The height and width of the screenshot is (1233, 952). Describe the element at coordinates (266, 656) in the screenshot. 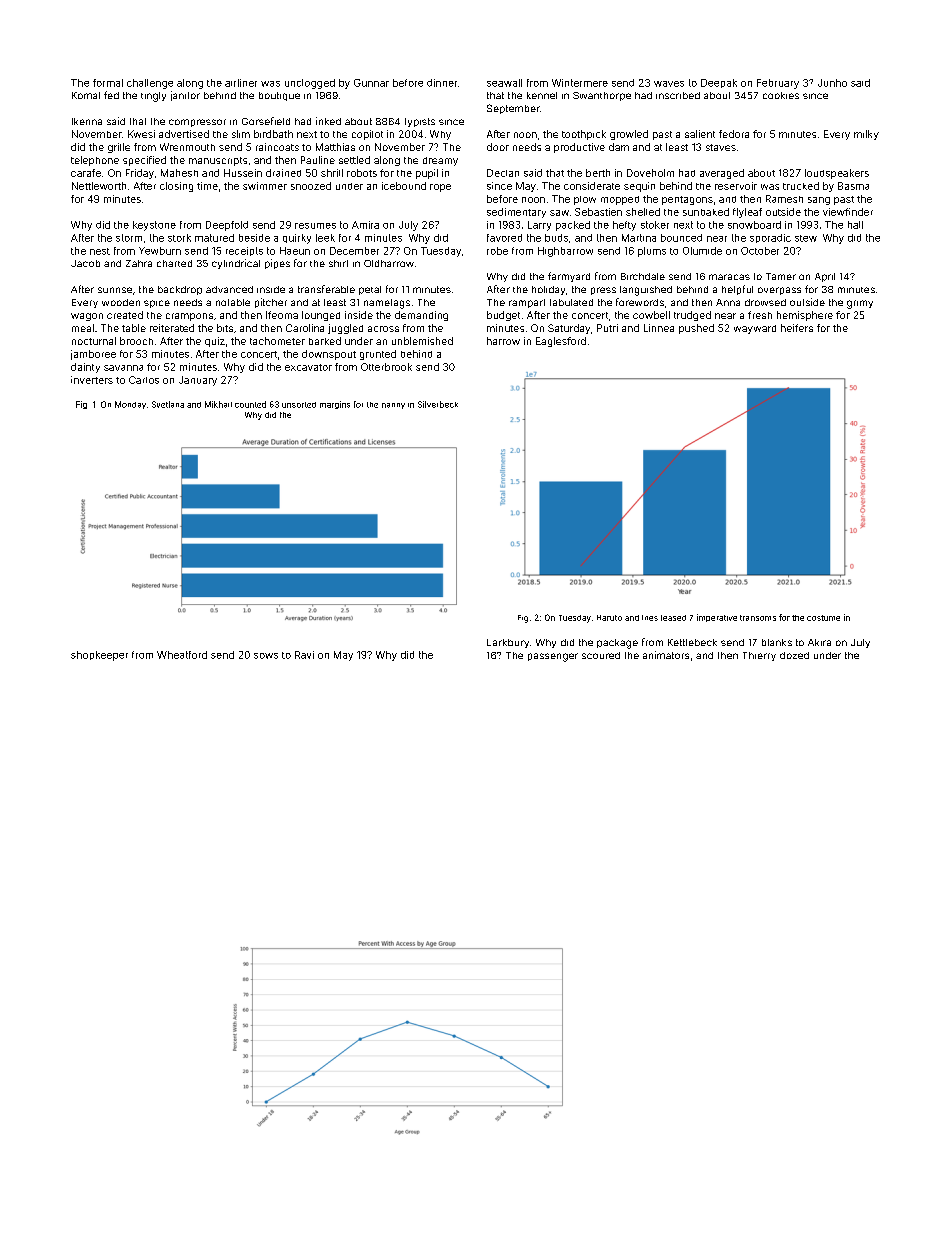

I see `sows` at that location.
